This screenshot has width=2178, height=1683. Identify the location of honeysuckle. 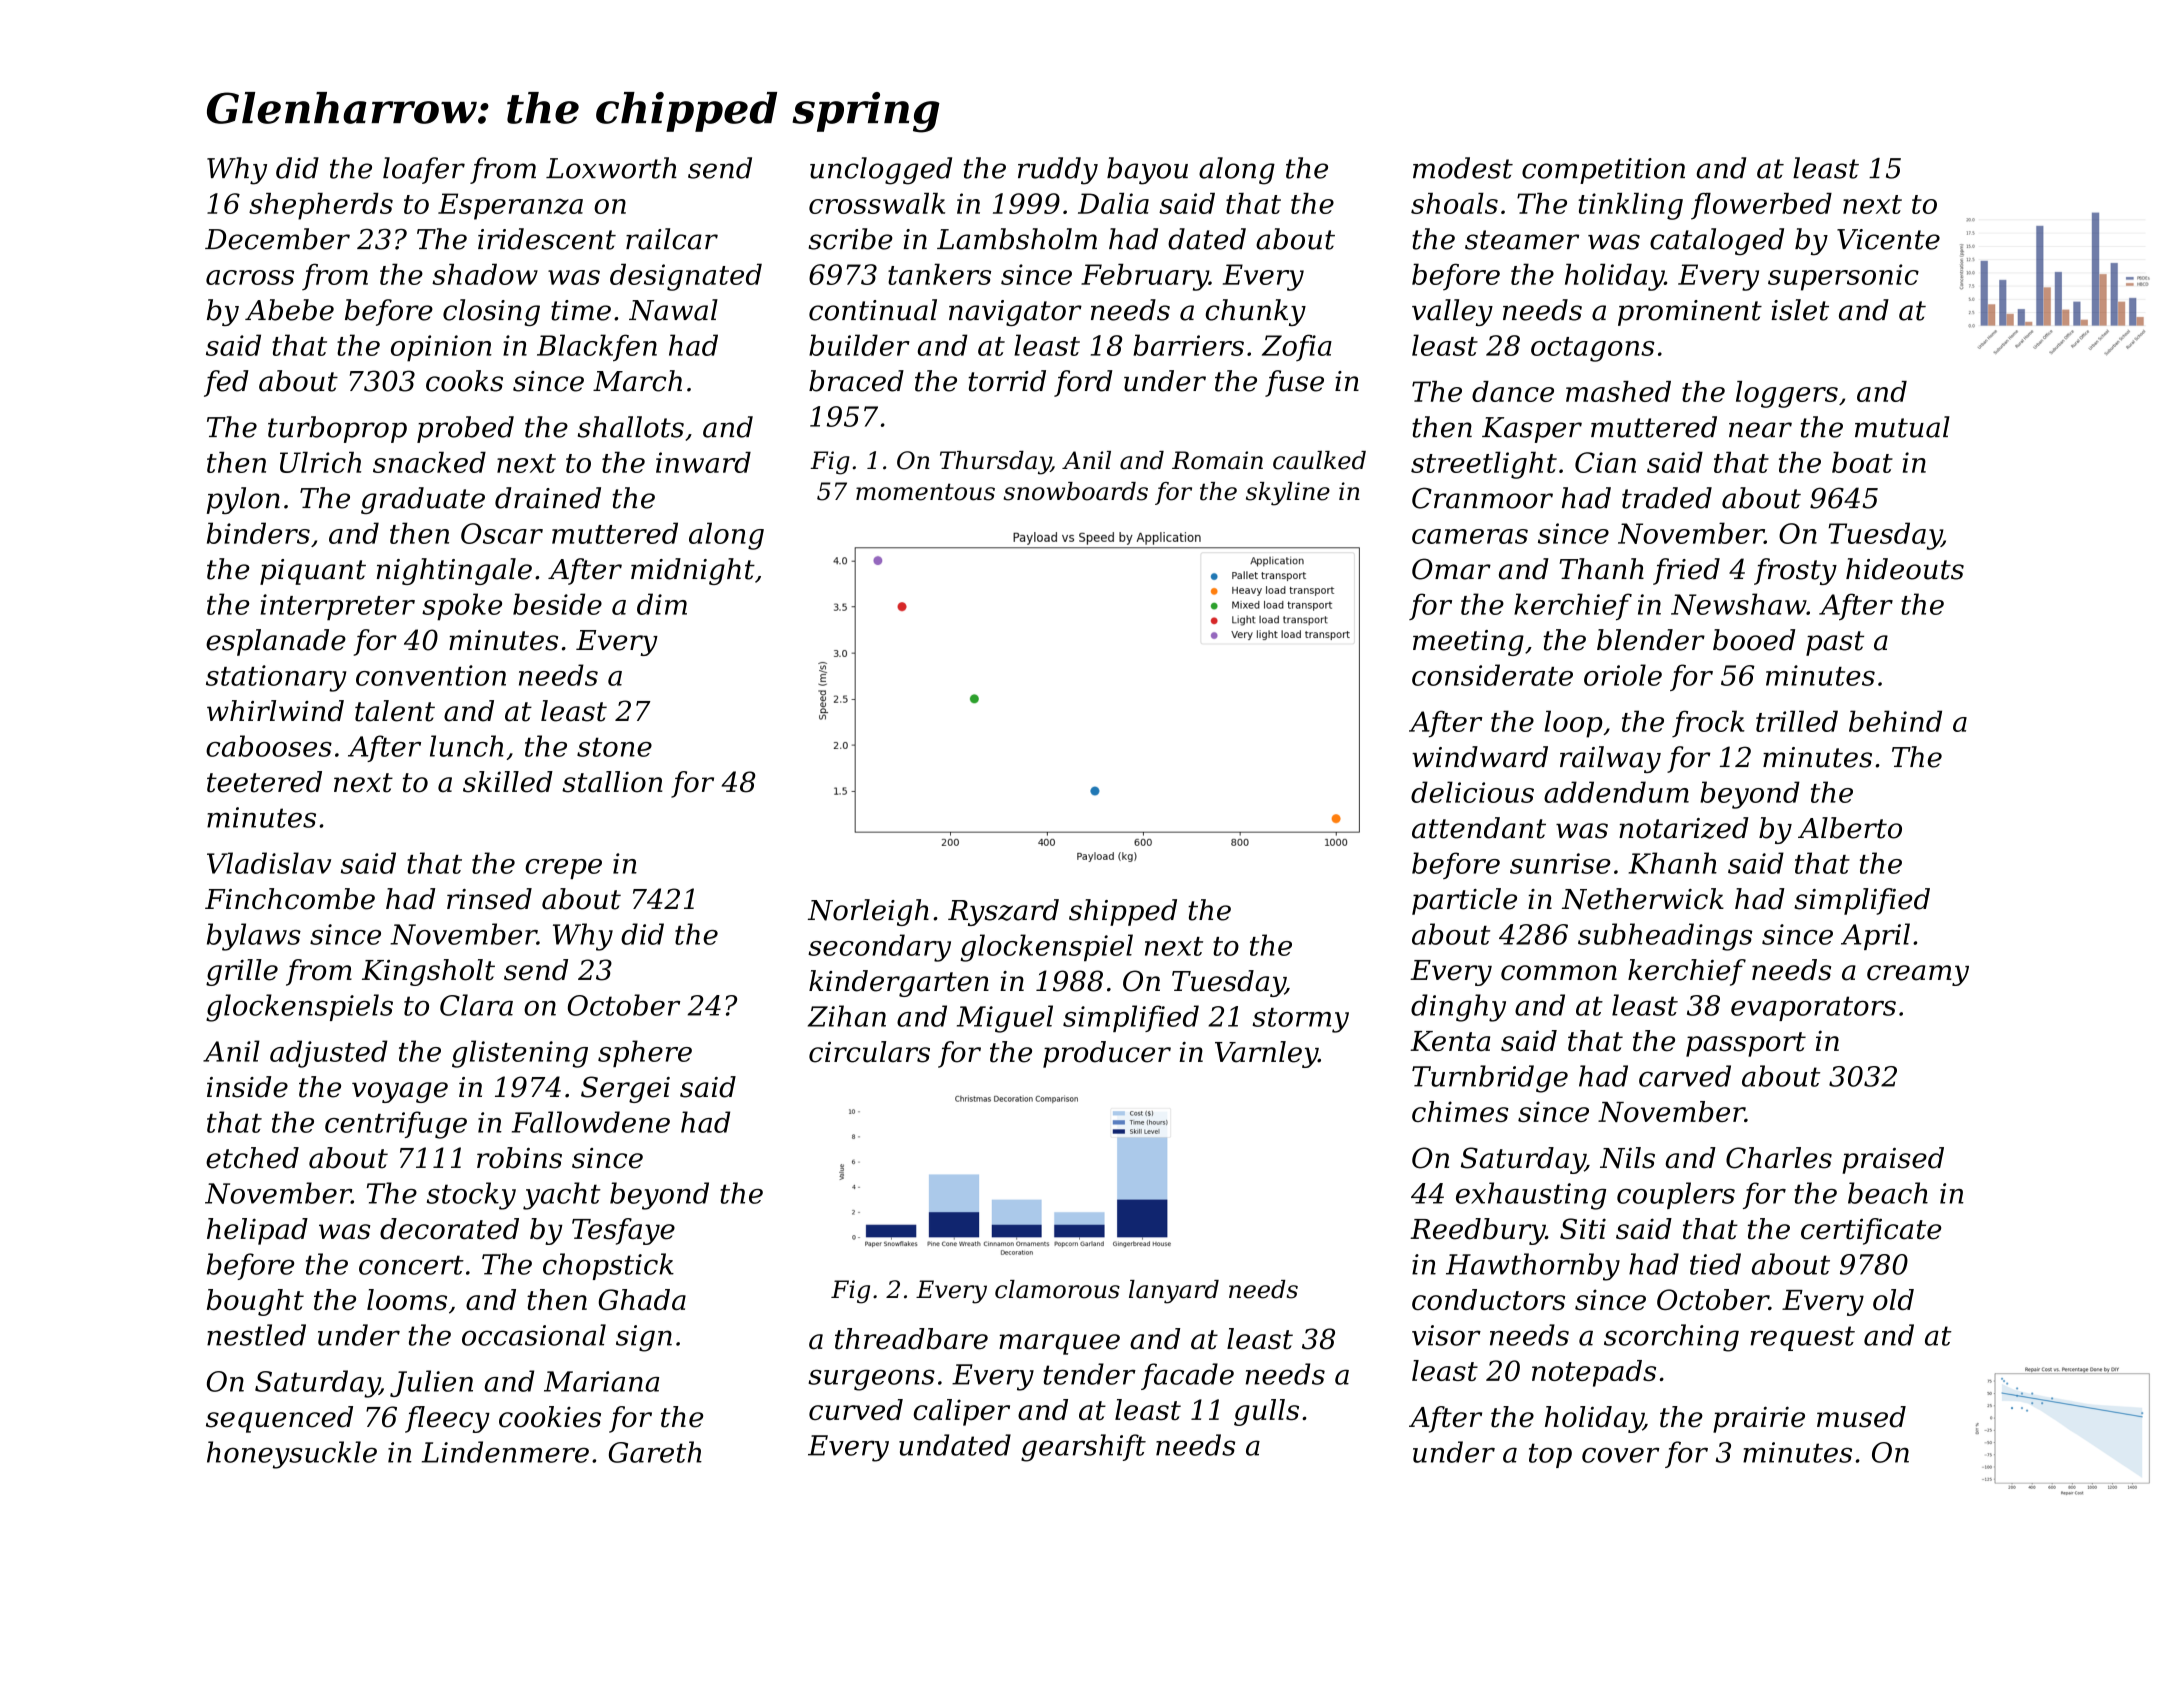
(292, 1455).
